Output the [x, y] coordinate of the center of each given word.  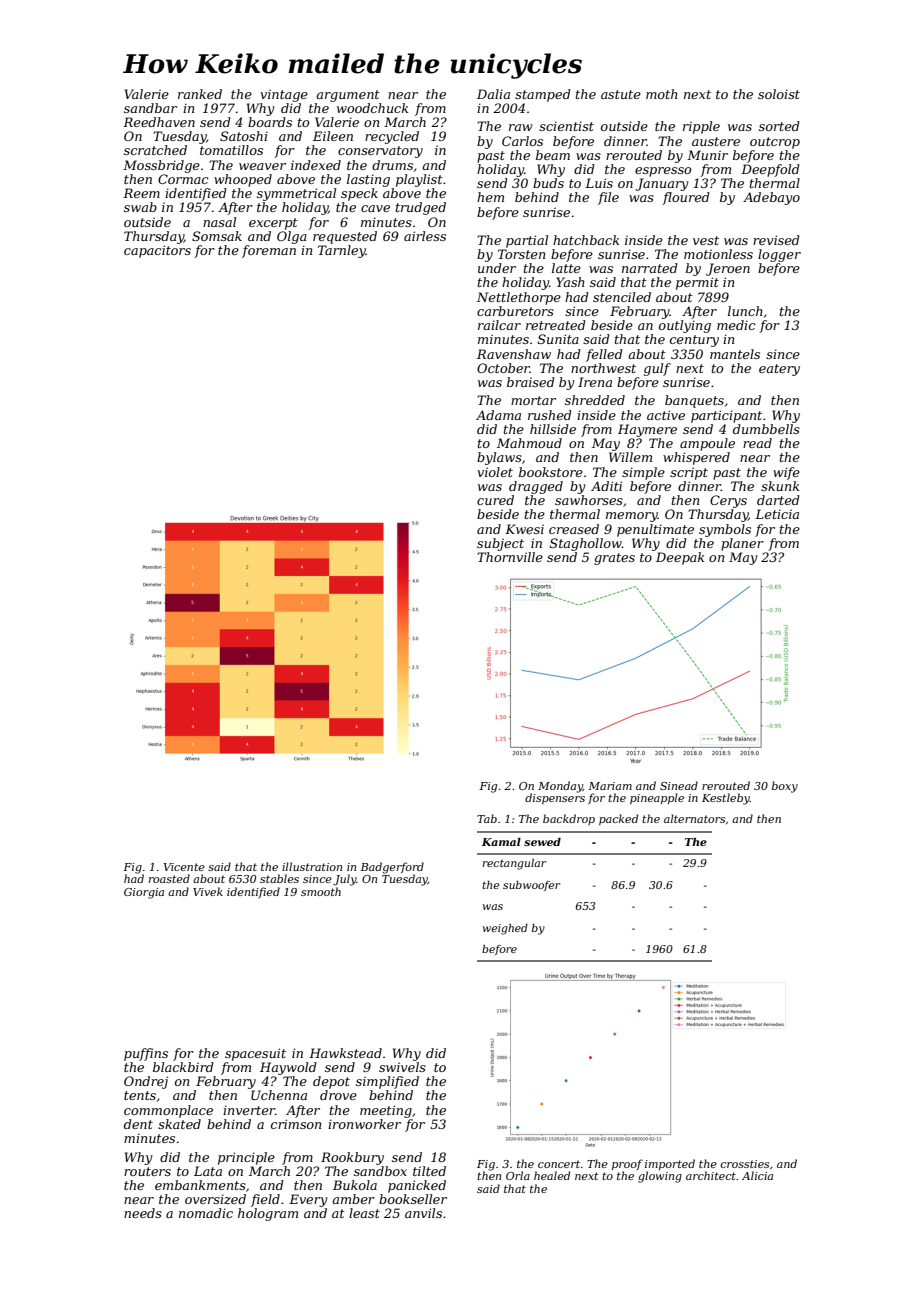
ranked [200, 94]
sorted [779, 126]
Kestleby [726, 799]
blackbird [183, 1067]
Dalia [493, 94]
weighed [505, 929]
